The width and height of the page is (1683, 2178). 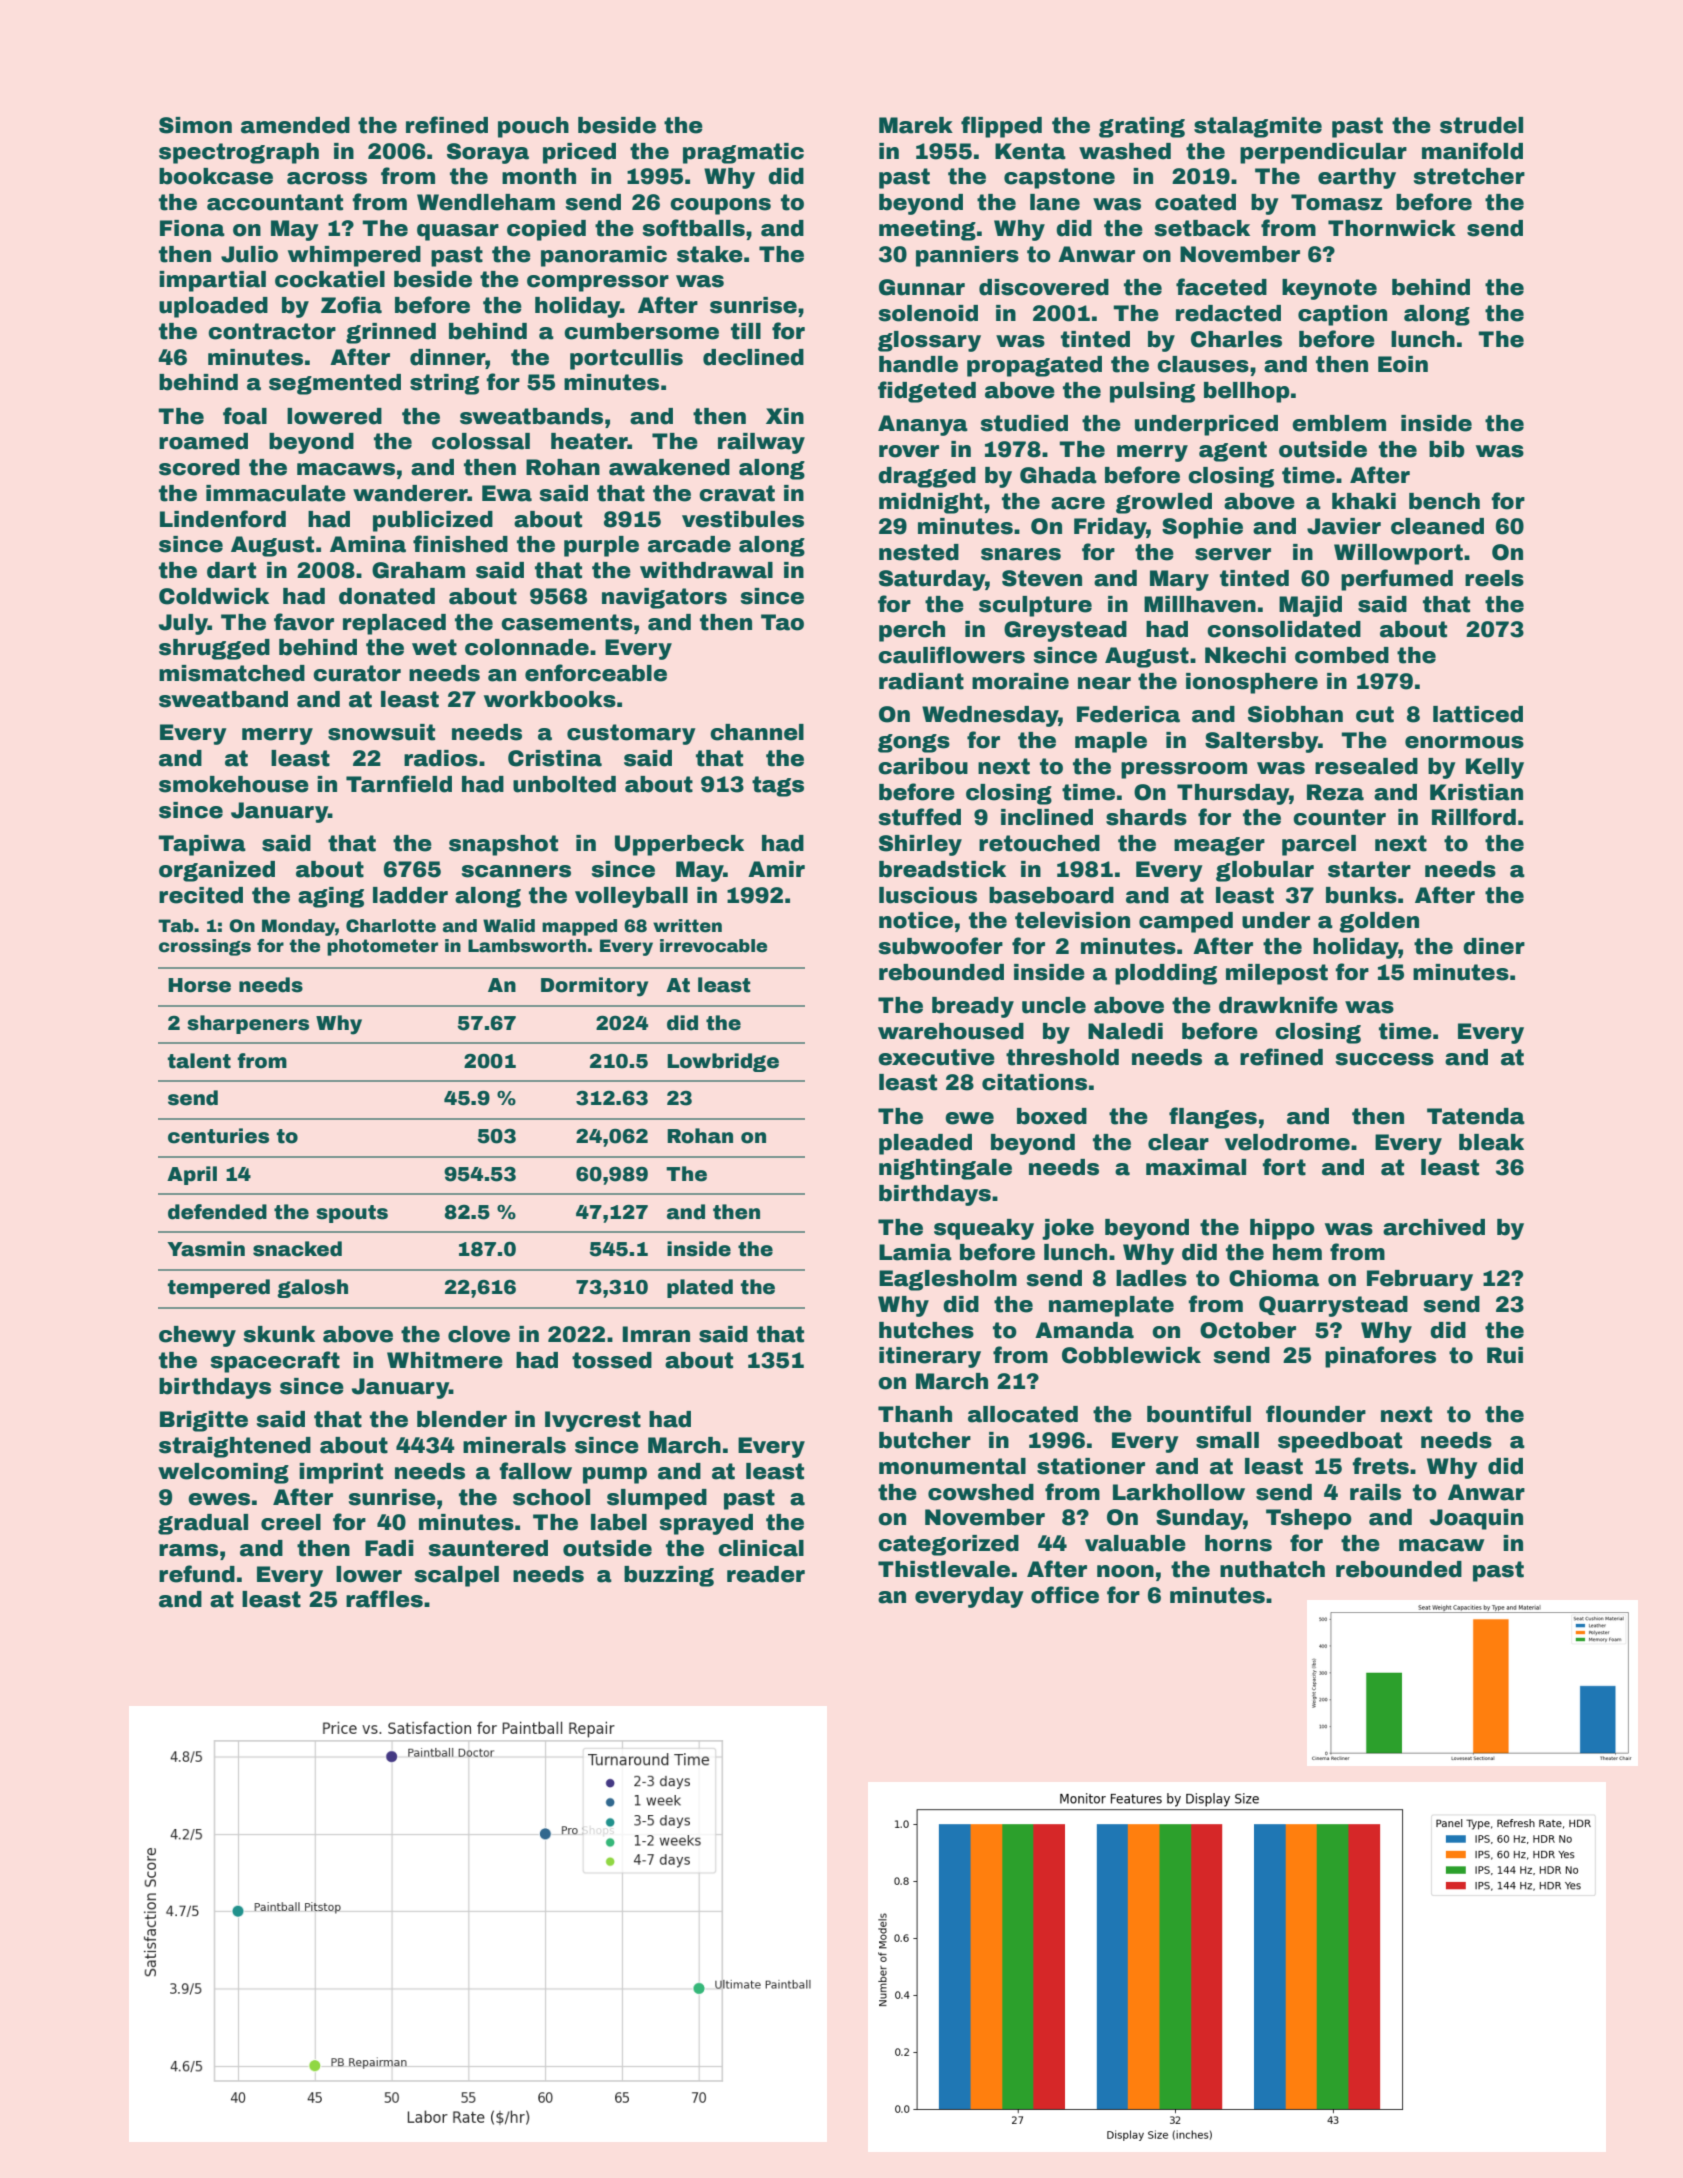 What do you see at coordinates (1125, 1571) in the page?
I see `noon` at bounding box center [1125, 1571].
